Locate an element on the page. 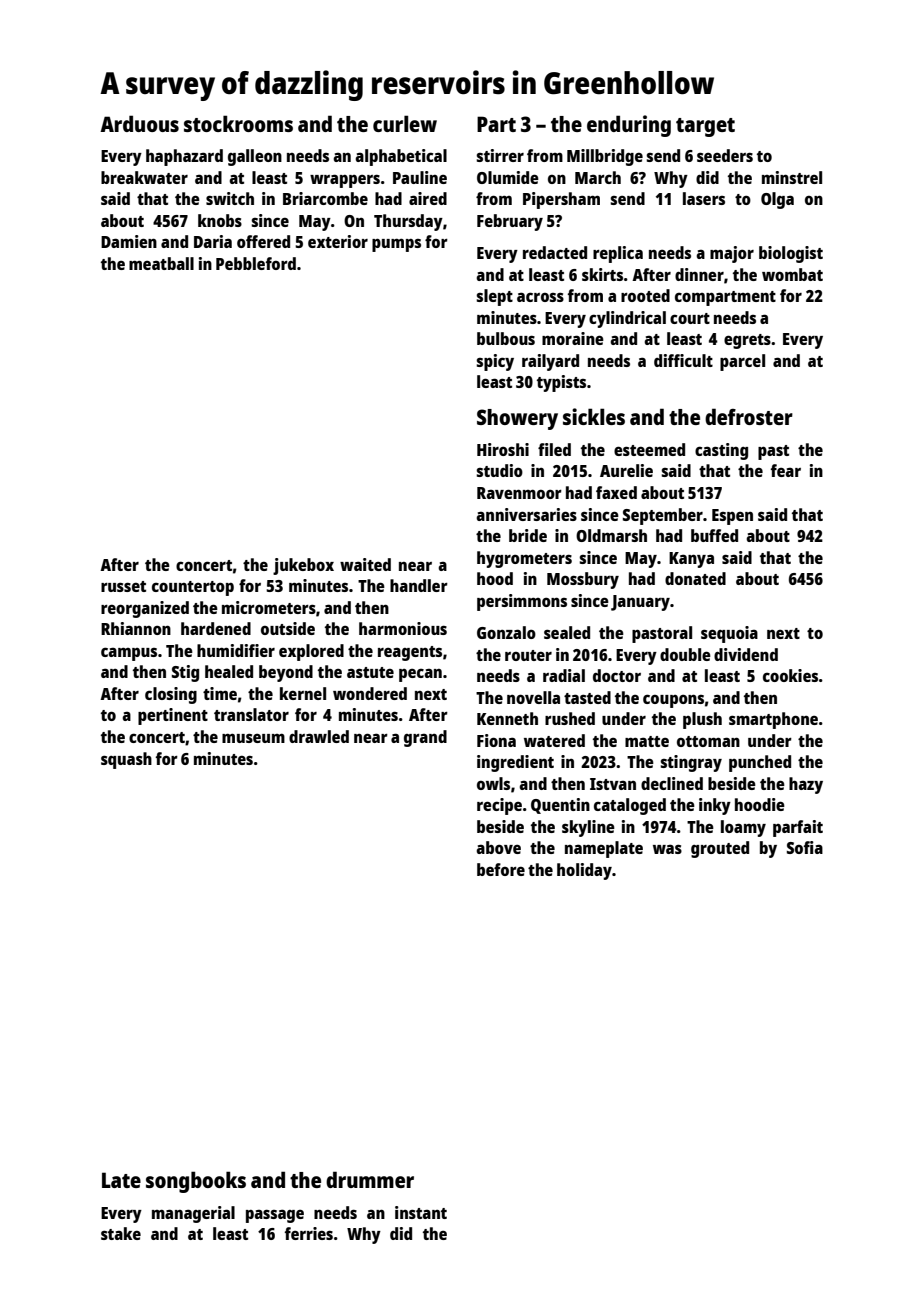 This image has height=1308, width=924. russet is located at coordinates (123, 586).
